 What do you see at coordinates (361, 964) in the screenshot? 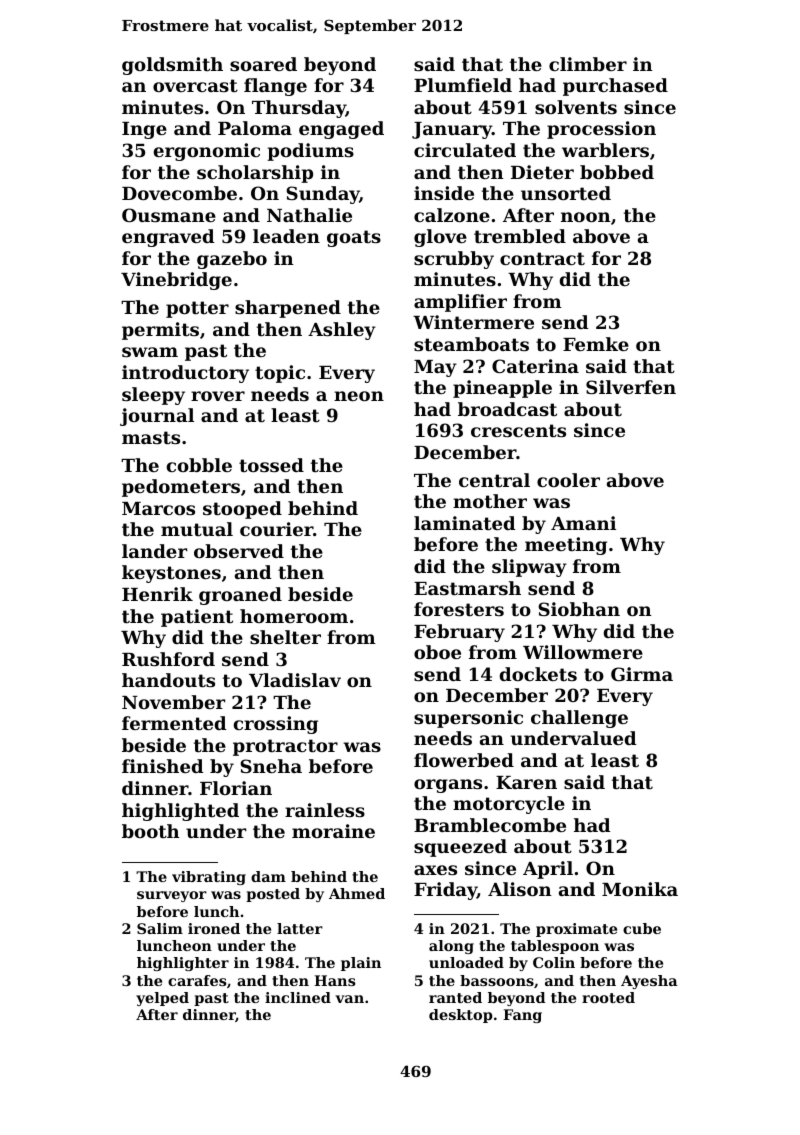
I see `plain` at bounding box center [361, 964].
